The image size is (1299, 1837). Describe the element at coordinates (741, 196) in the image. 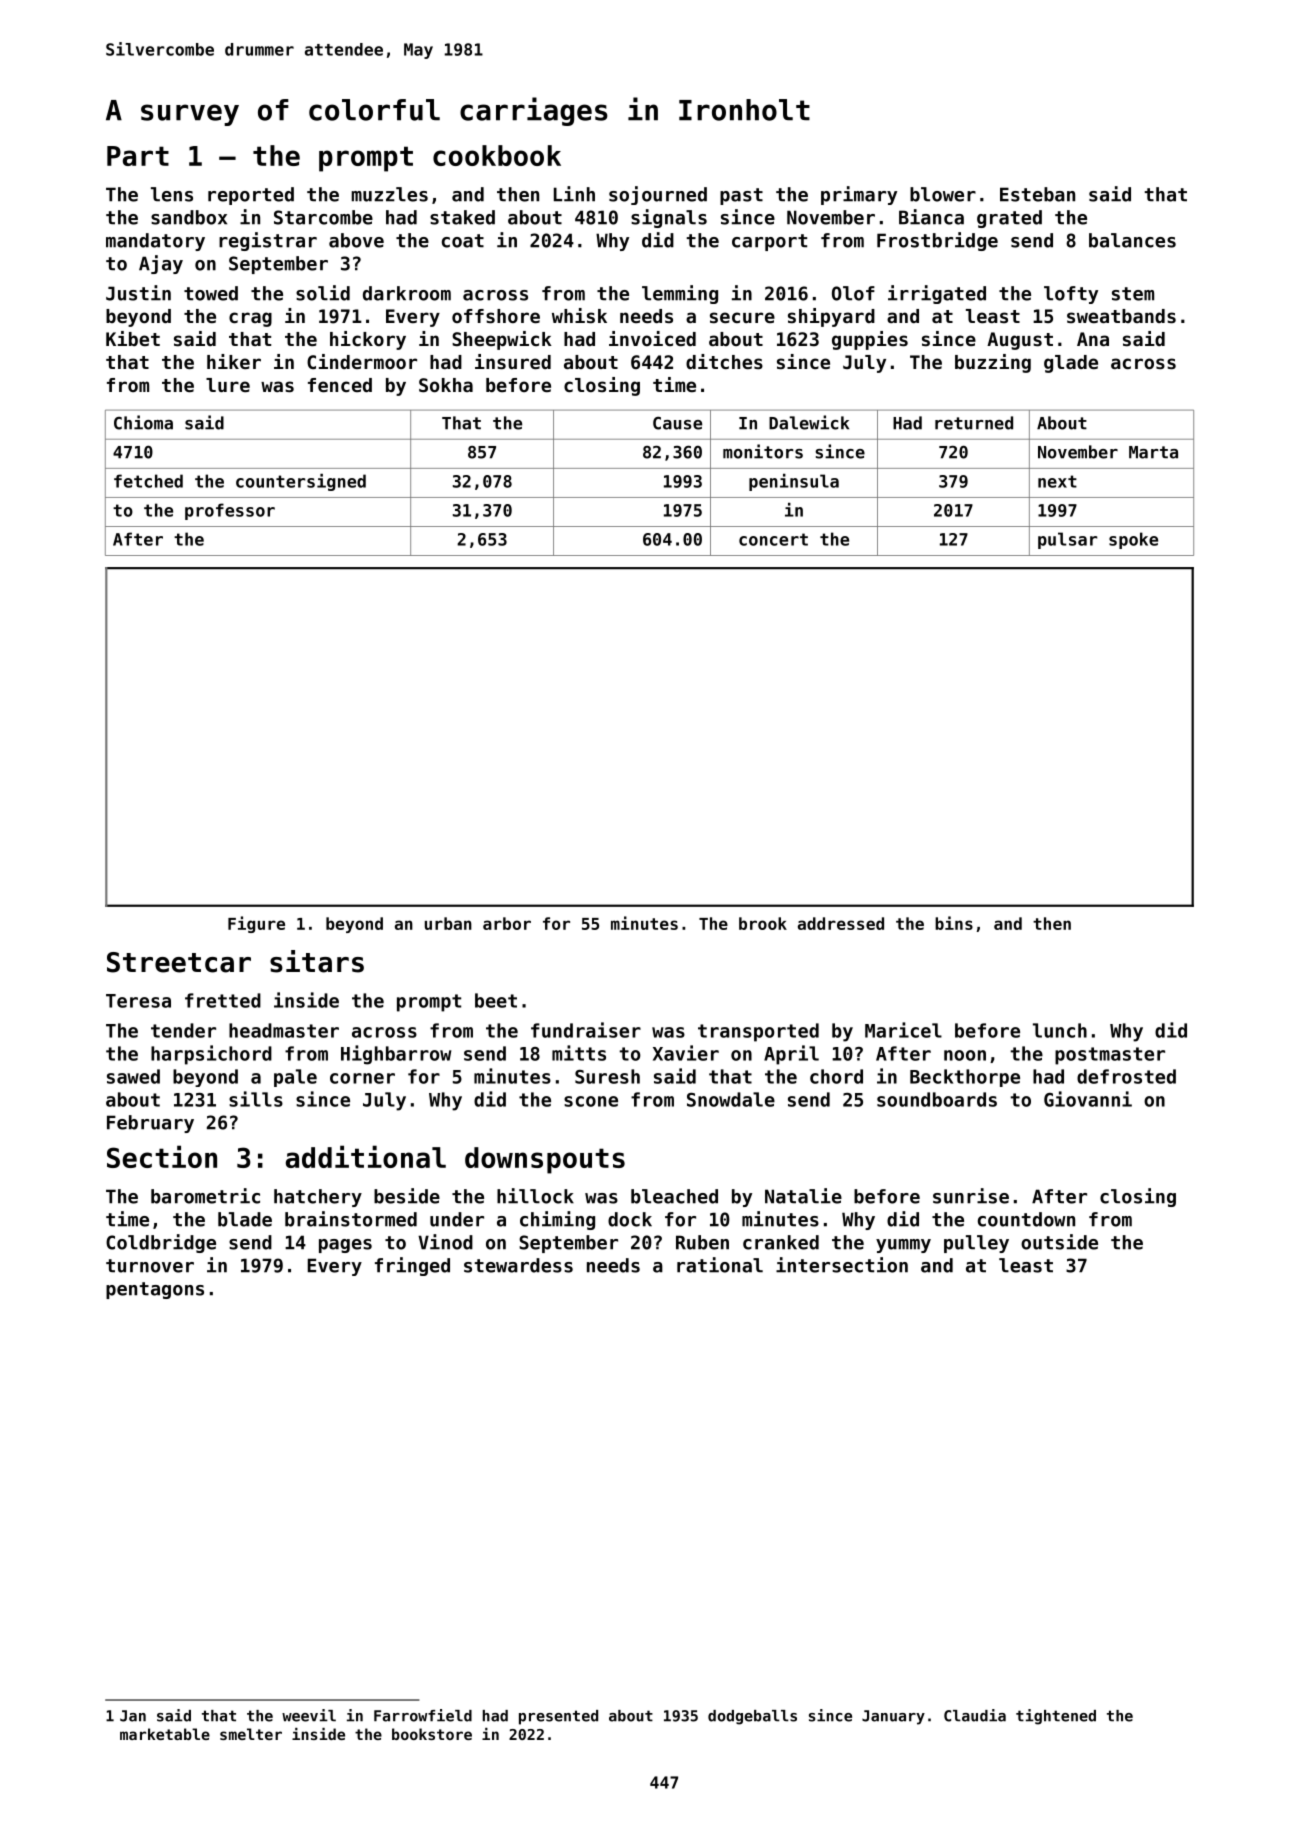

I see `past` at that location.
